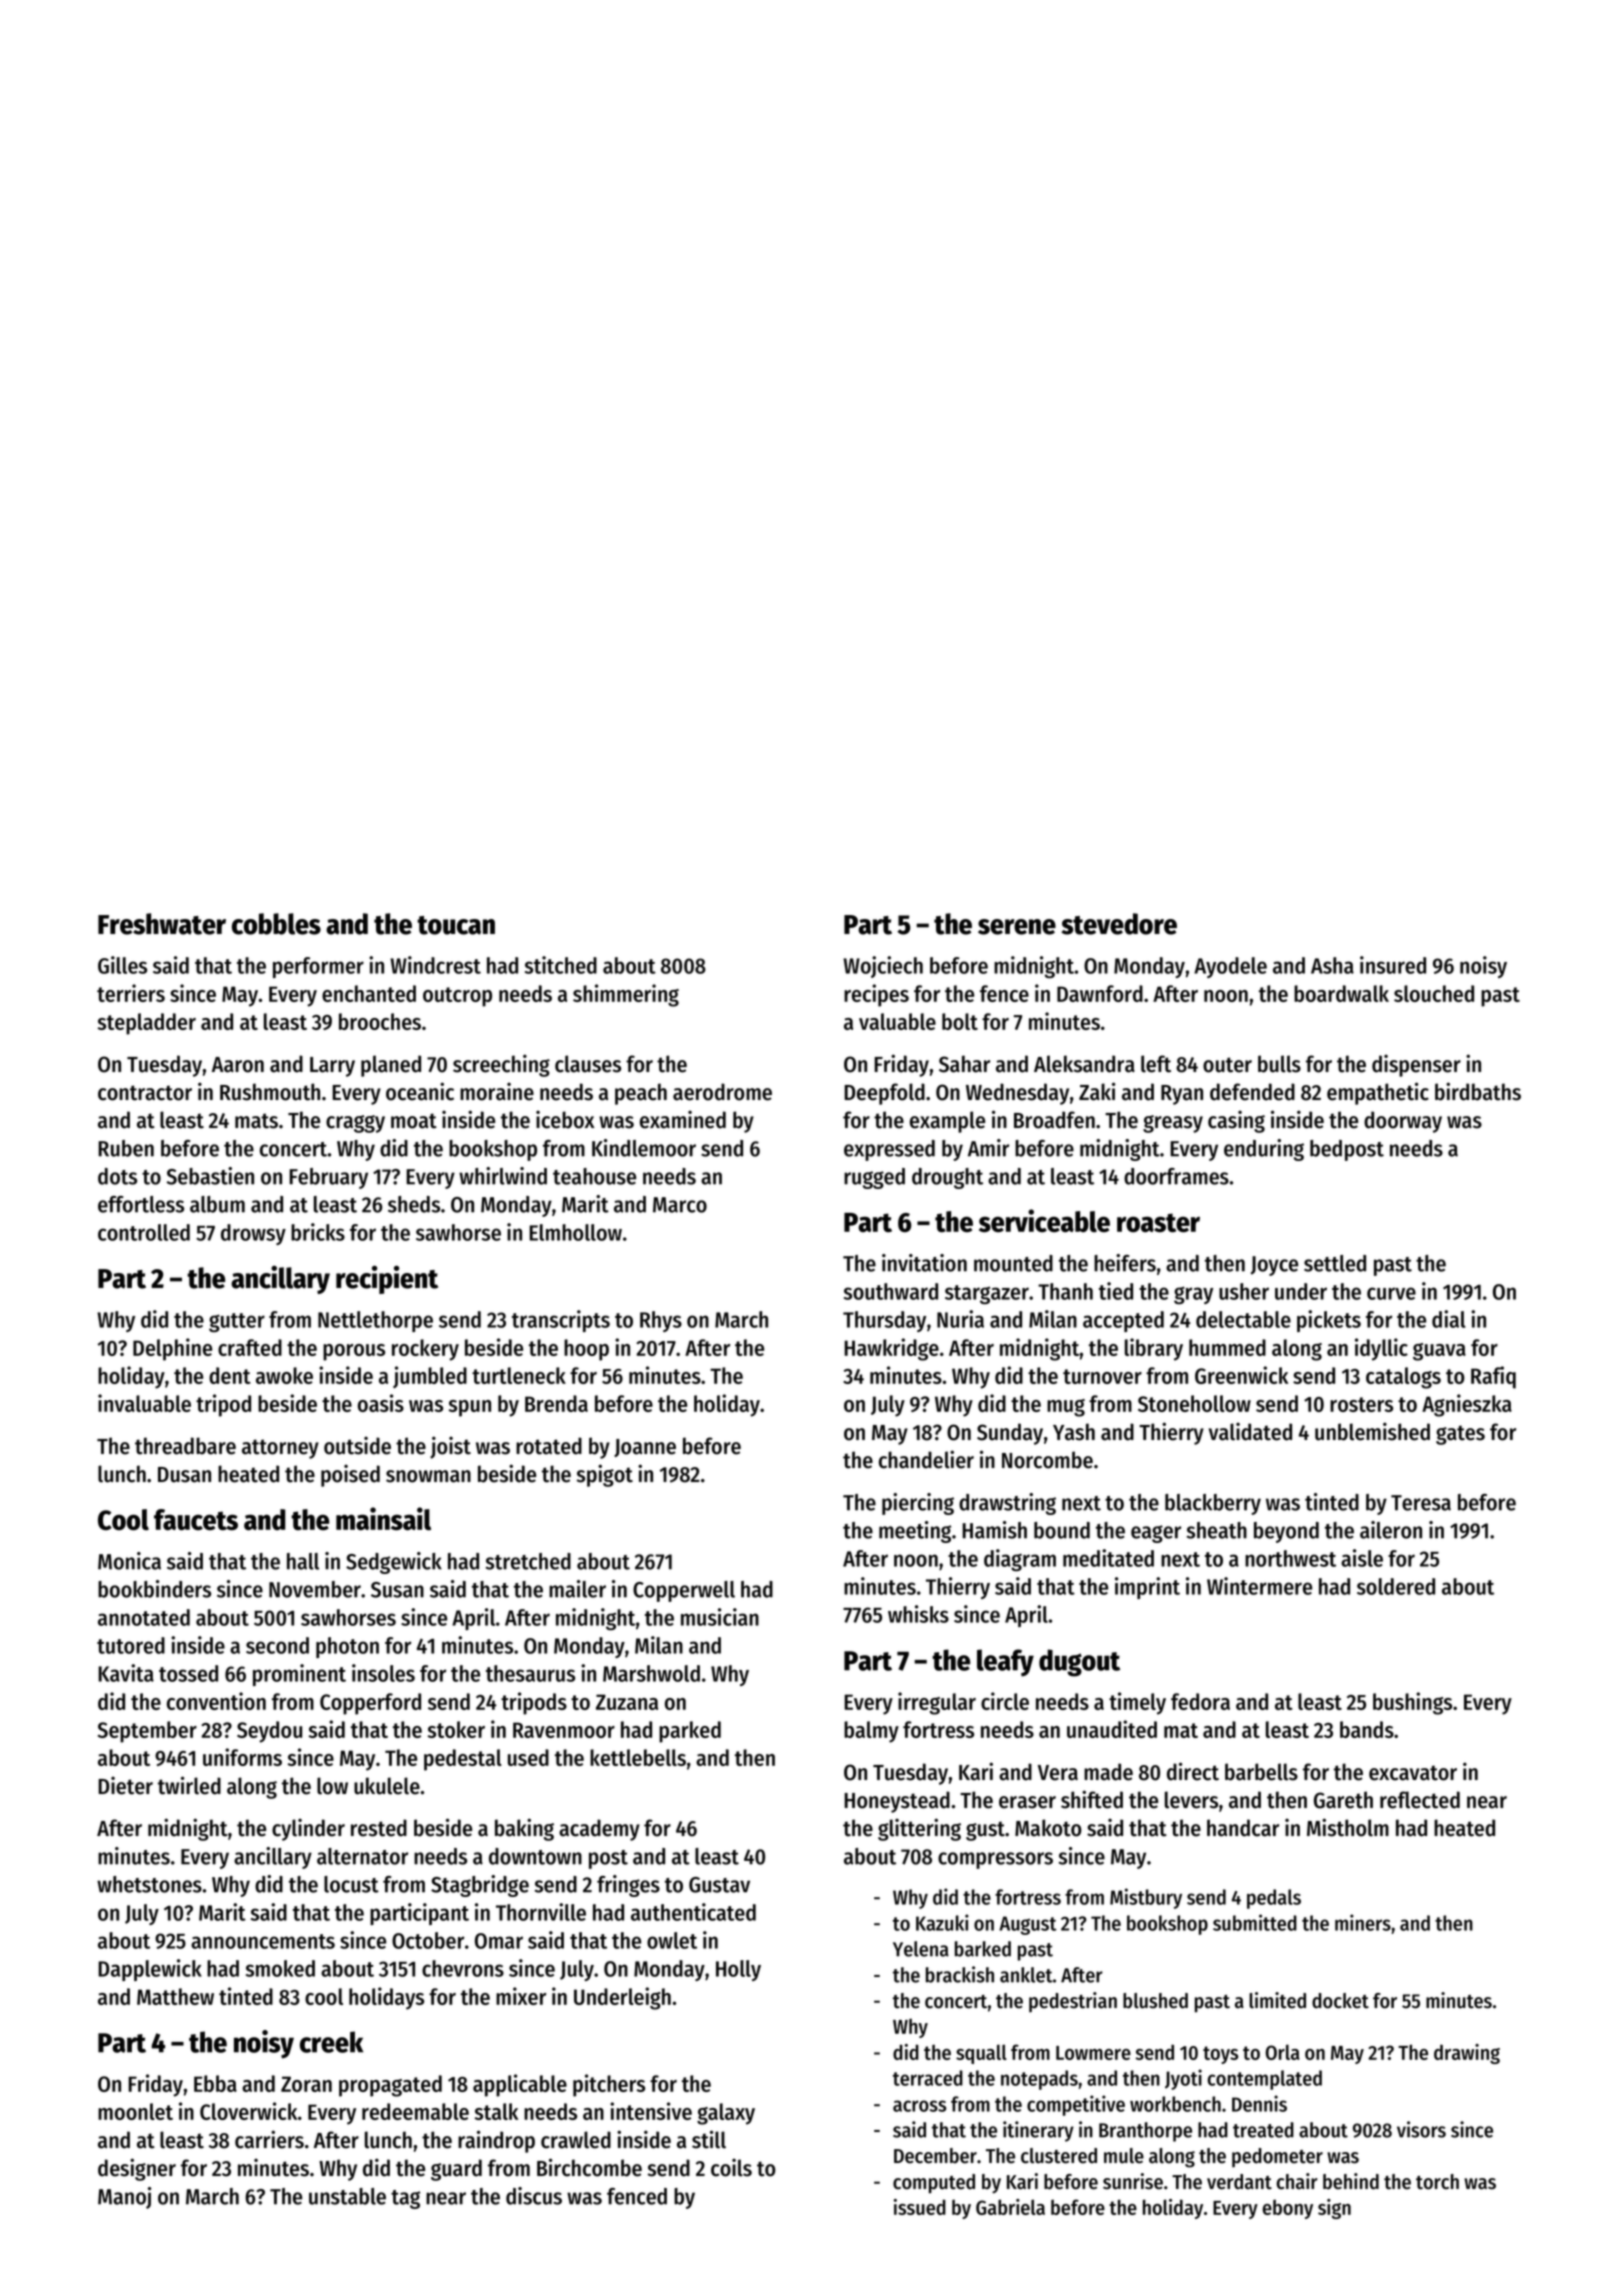 Image resolution: width=1620 pixels, height=2292 pixels. What do you see at coordinates (731, 2167) in the page?
I see `coils` at bounding box center [731, 2167].
